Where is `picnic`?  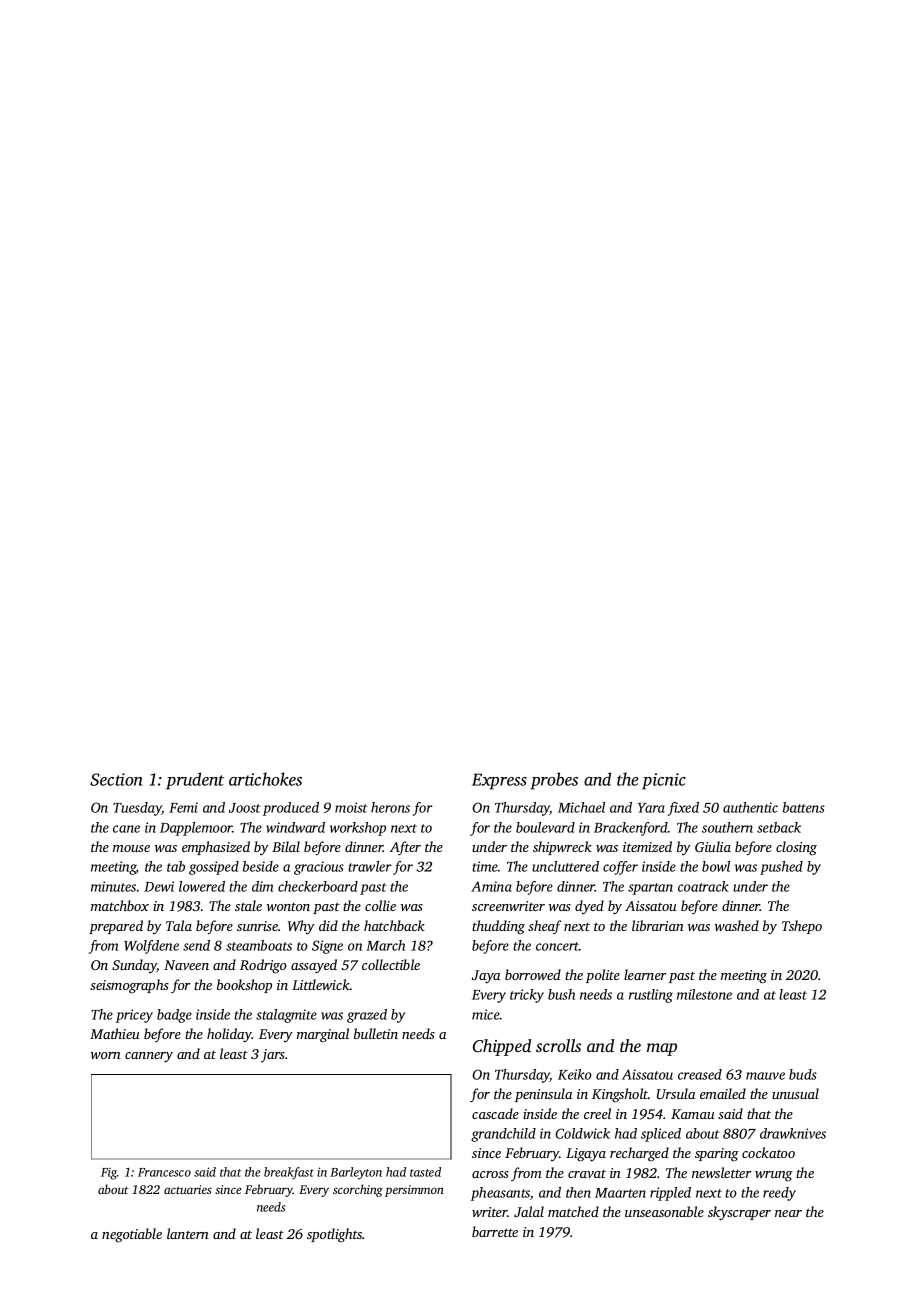 picnic is located at coordinates (664, 781).
